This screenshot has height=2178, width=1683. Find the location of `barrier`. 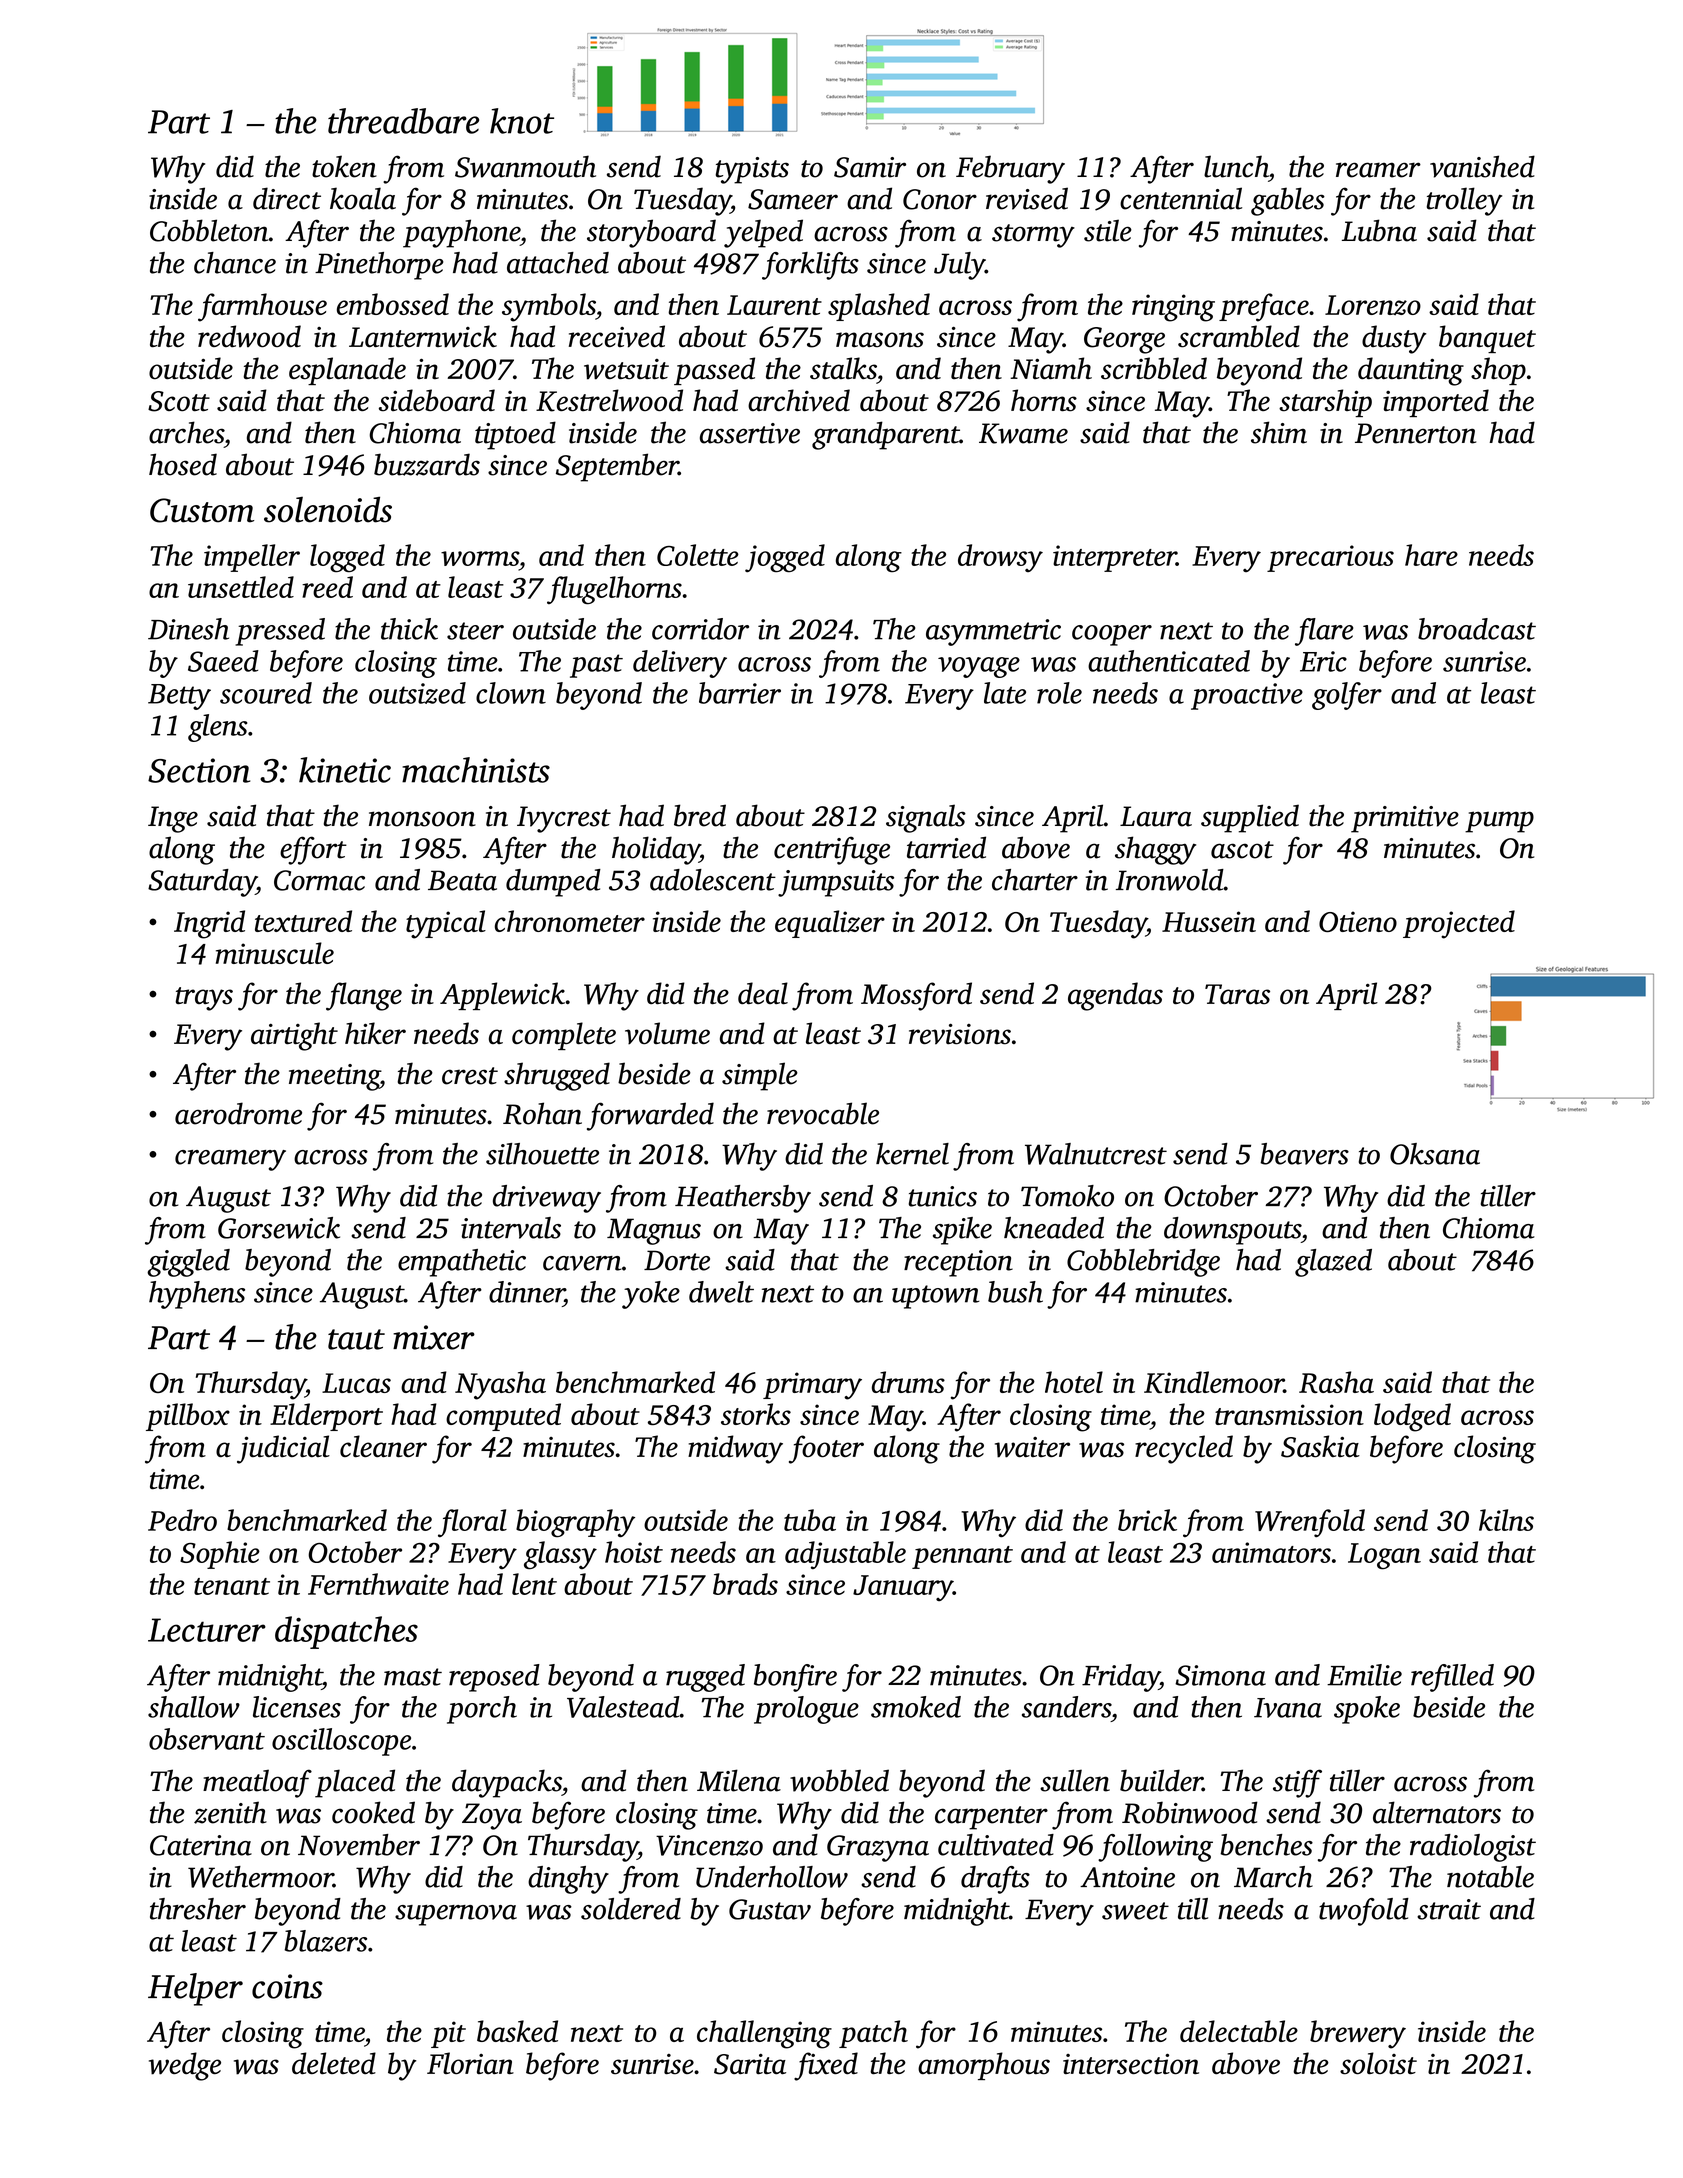

barrier is located at coordinates (740, 693).
